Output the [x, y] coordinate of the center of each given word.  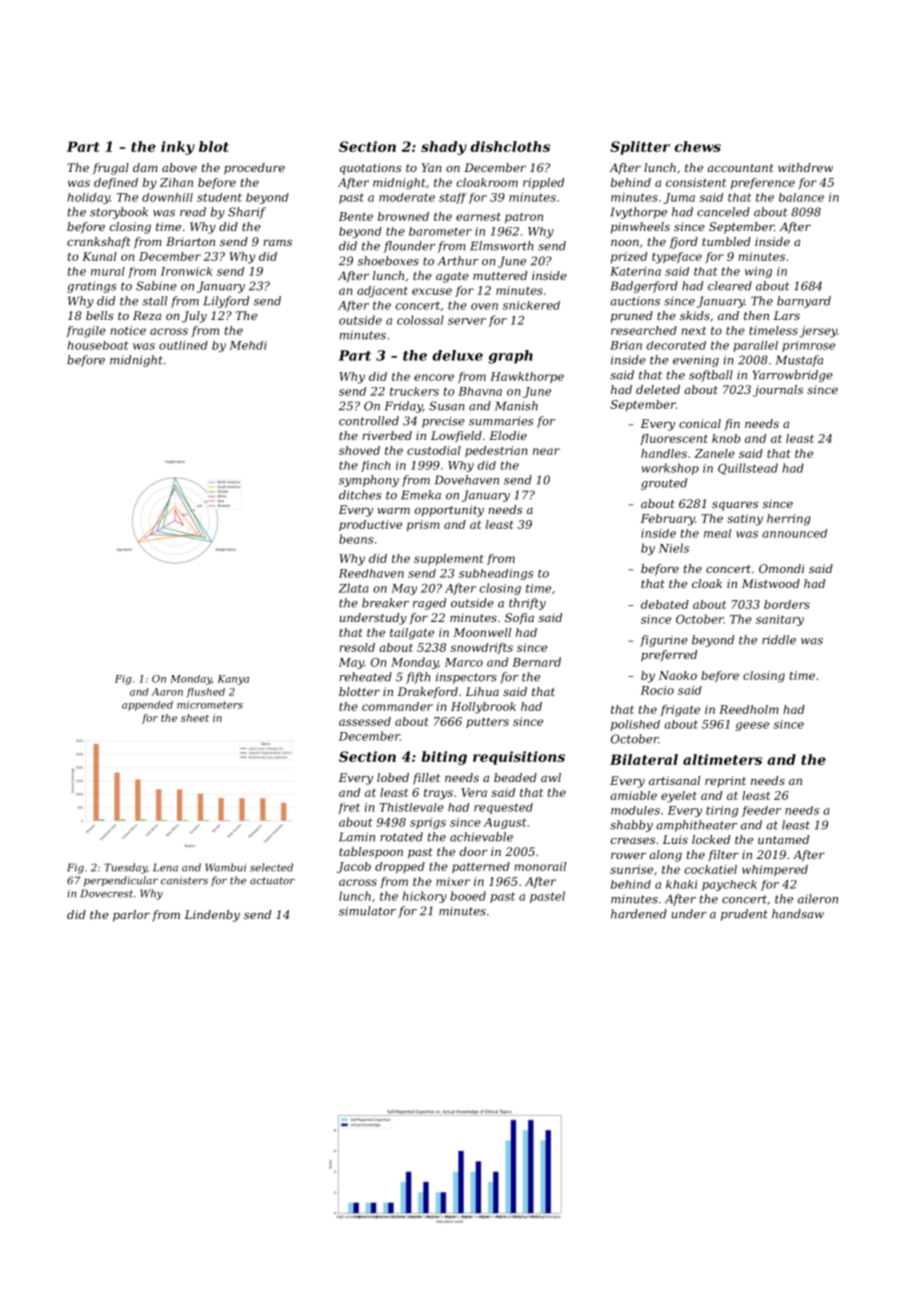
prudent [744, 915]
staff [453, 198]
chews [698, 146]
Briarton [190, 241]
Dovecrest [107, 893]
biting [444, 758]
